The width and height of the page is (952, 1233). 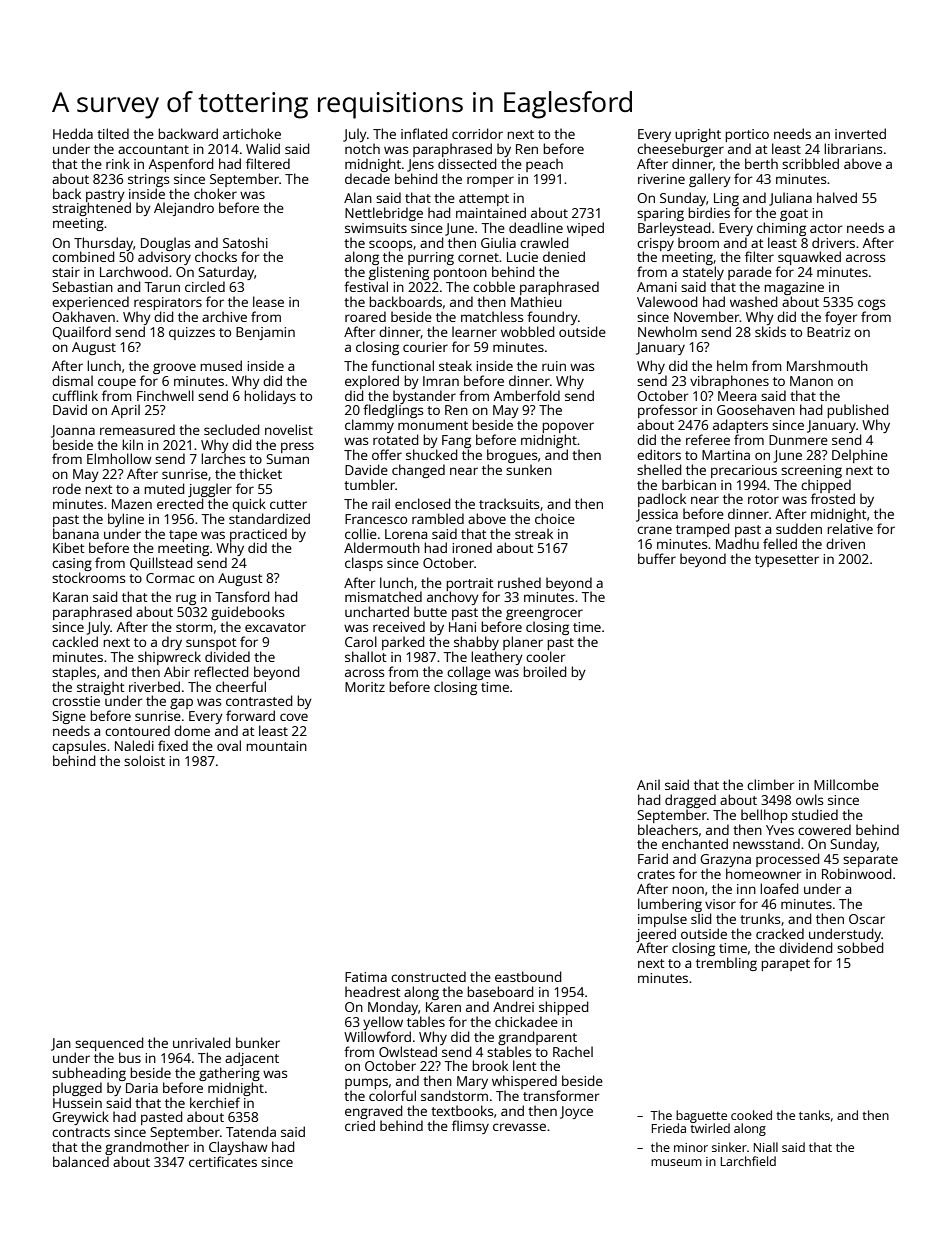 What do you see at coordinates (162, 287) in the page?
I see `Tarun` at bounding box center [162, 287].
